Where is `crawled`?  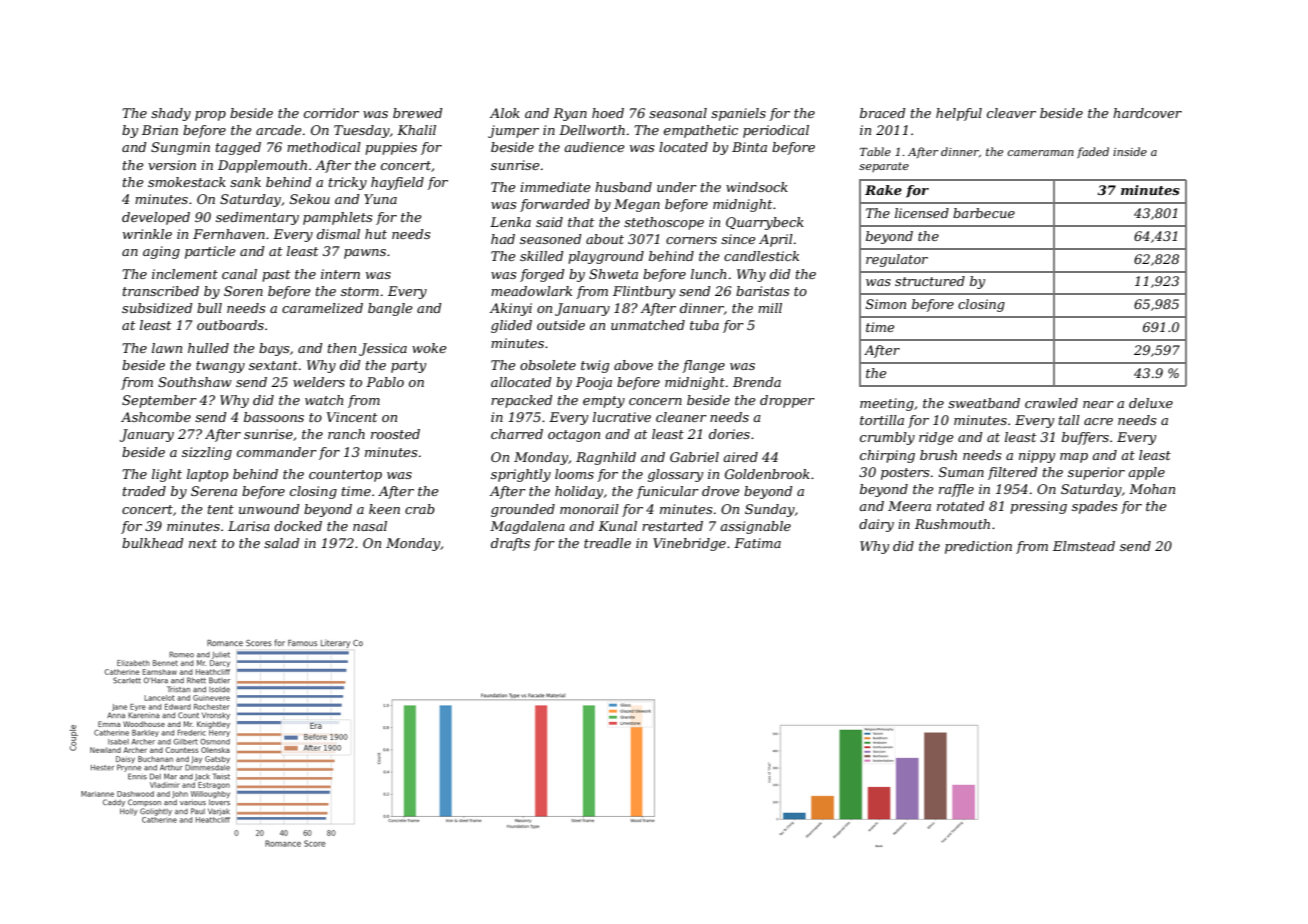
crawled is located at coordinates (1051, 403).
